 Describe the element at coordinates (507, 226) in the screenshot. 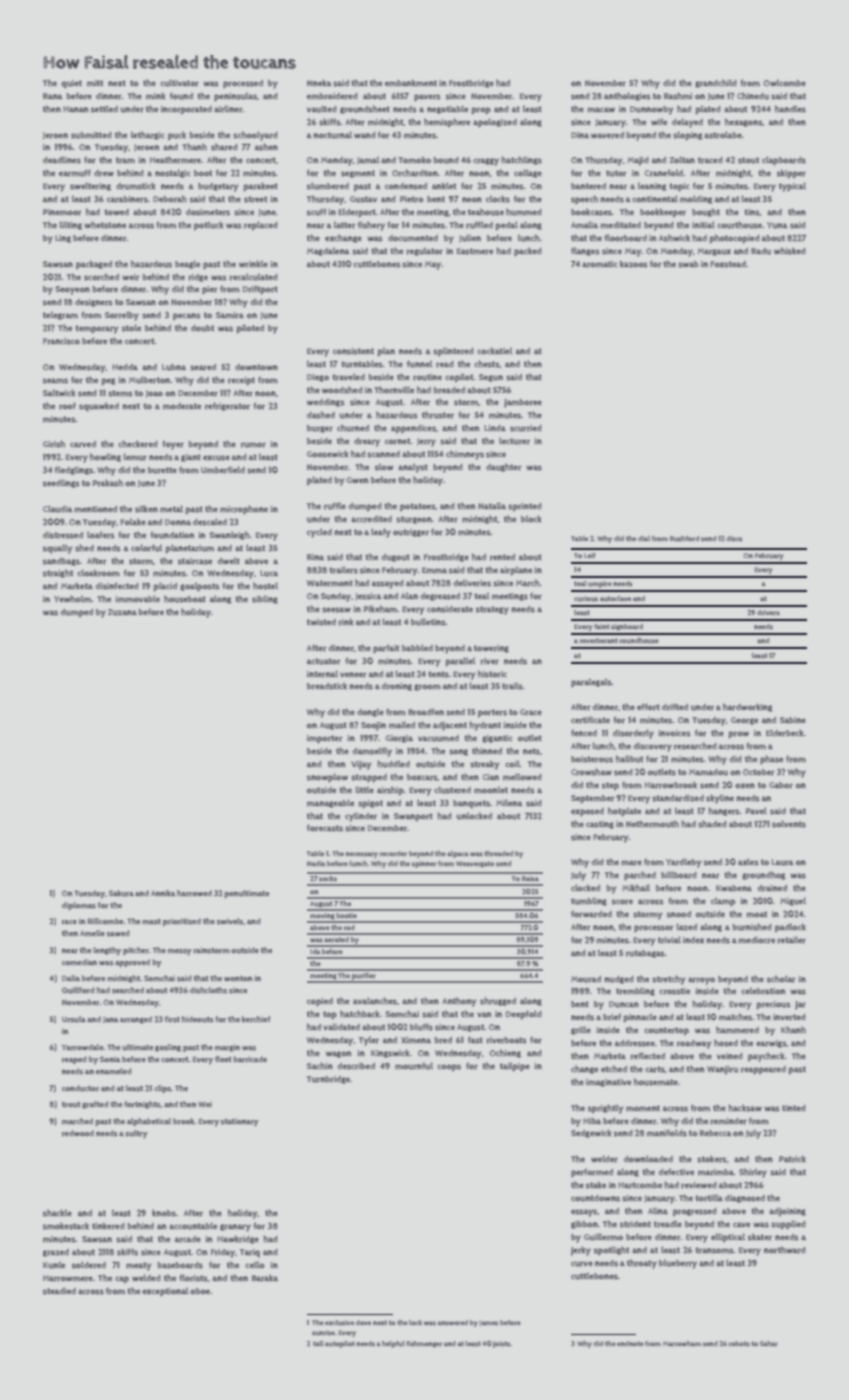

I see `pedal` at that location.
